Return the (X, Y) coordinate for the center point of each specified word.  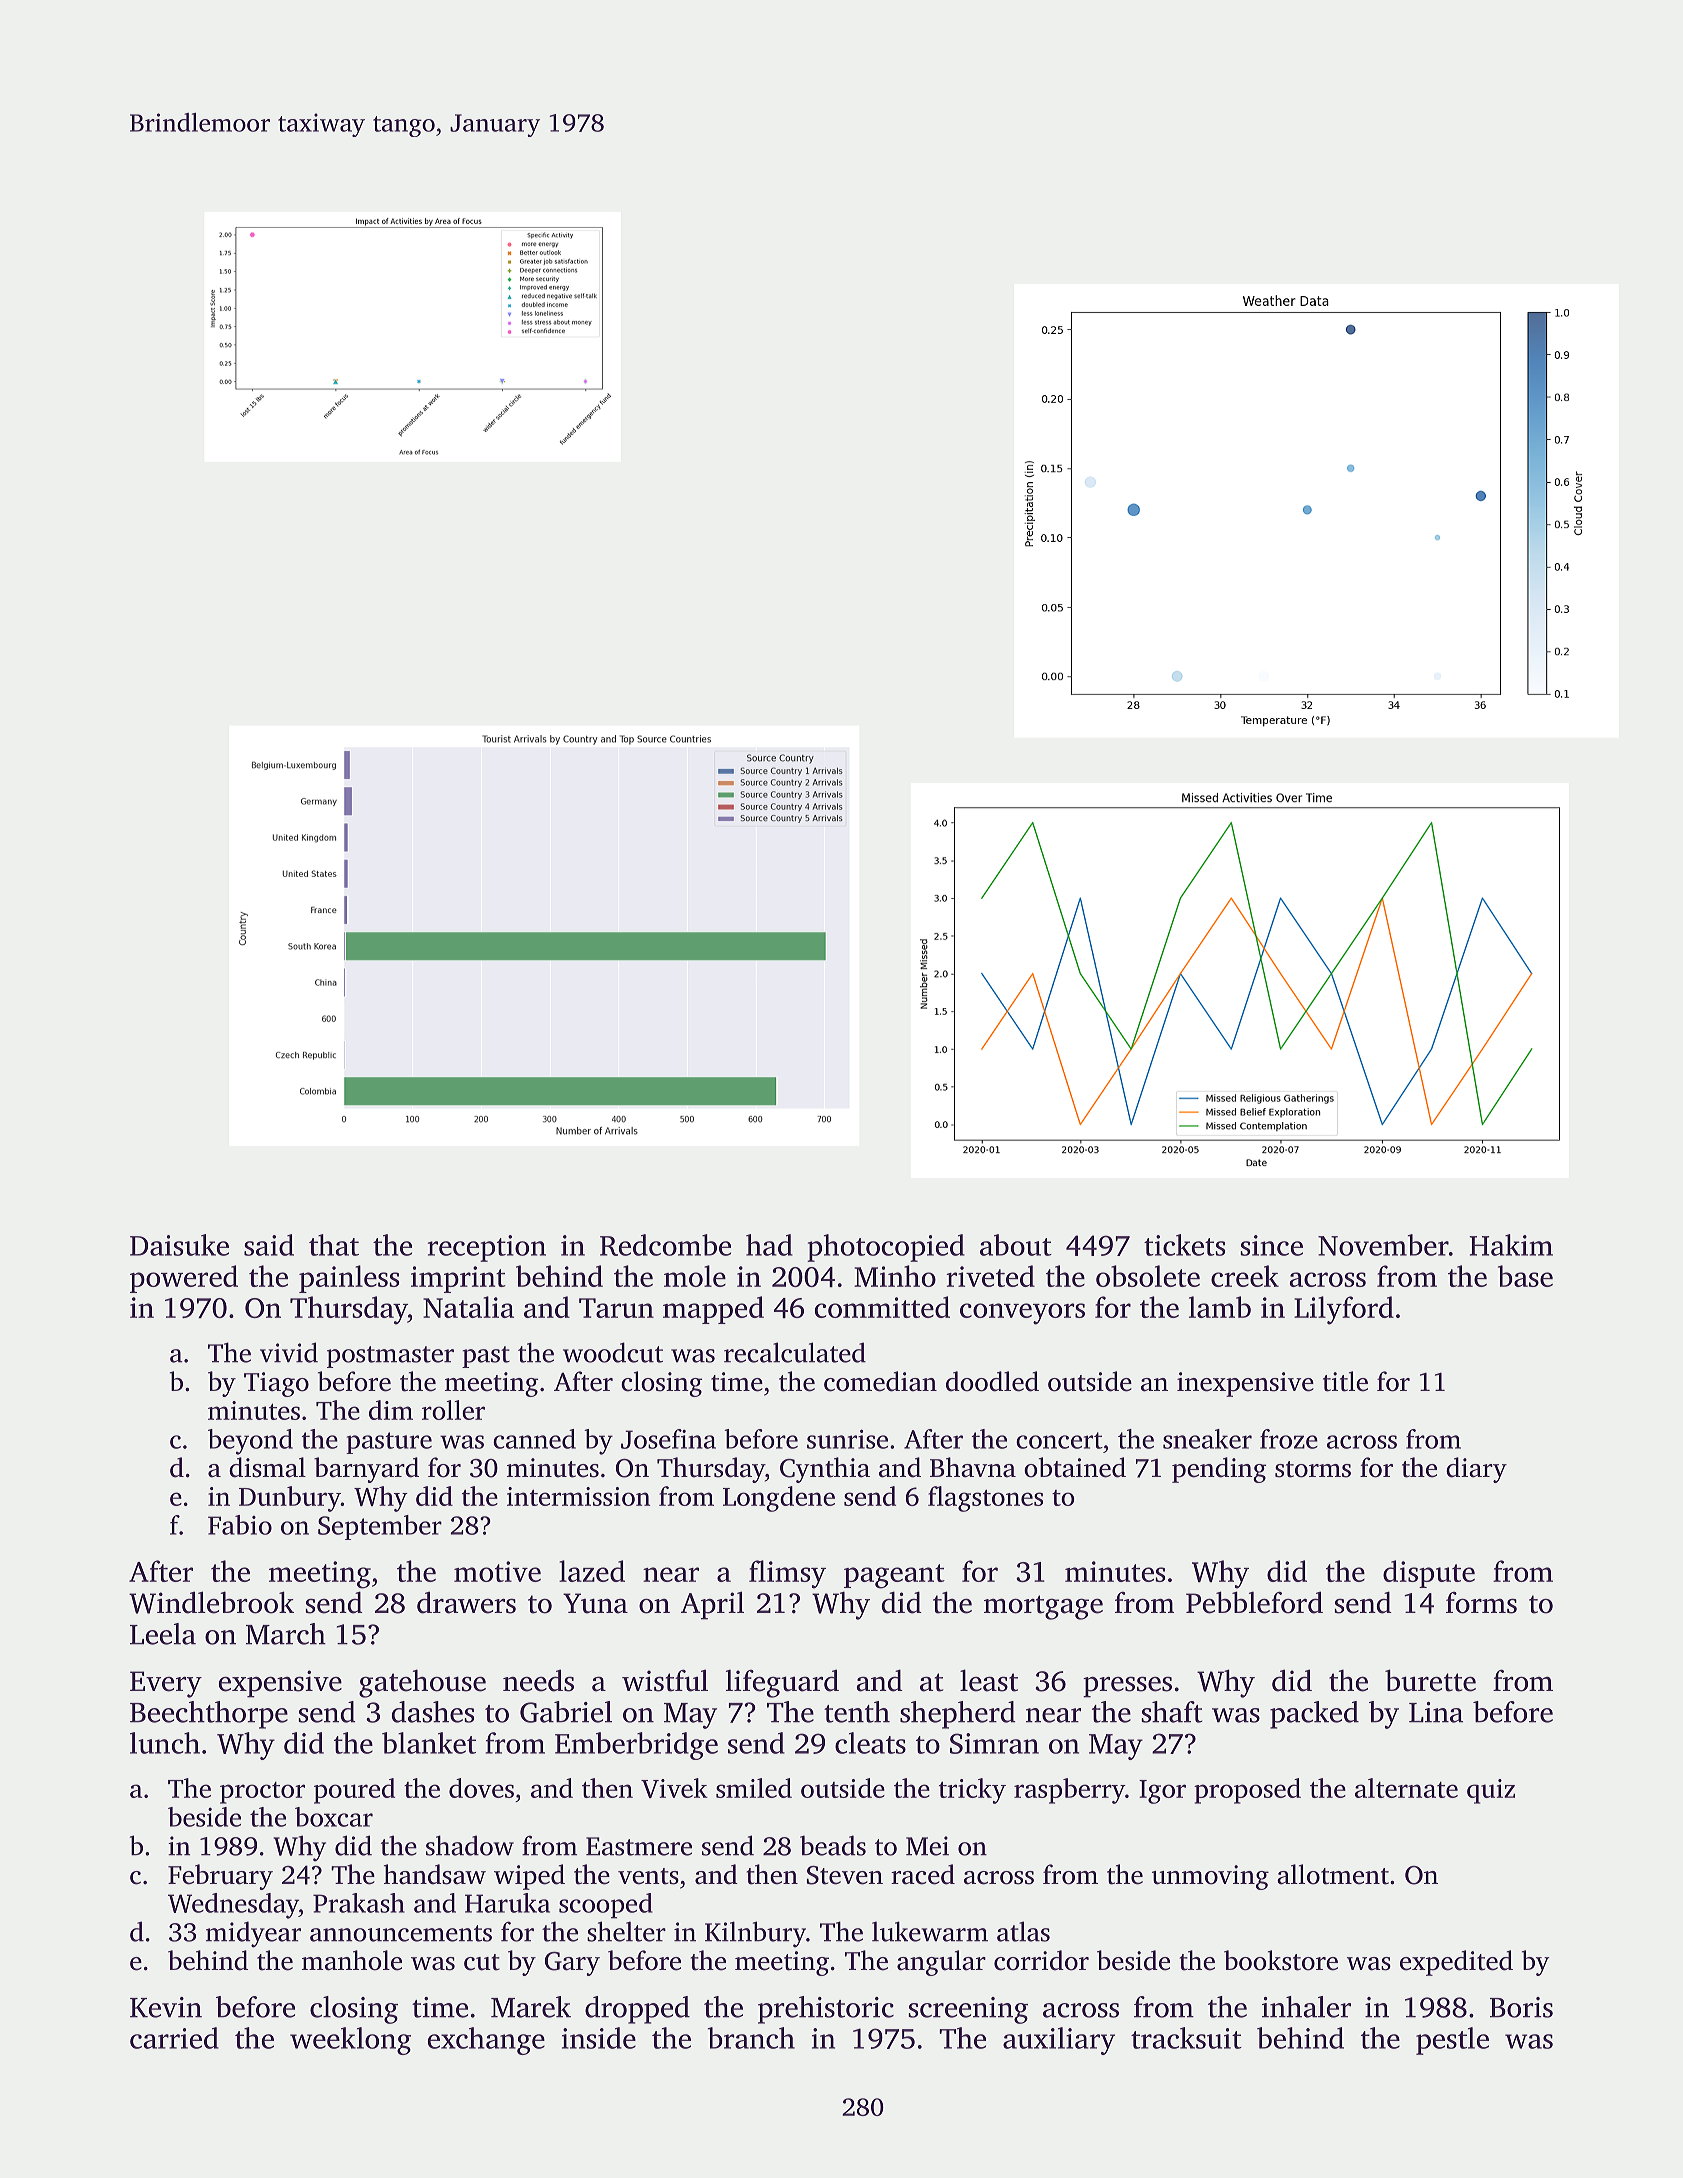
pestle (1452, 2041)
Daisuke (179, 1245)
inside (599, 2038)
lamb (1220, 1307)
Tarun (616, 1308)
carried (174, 2038)
